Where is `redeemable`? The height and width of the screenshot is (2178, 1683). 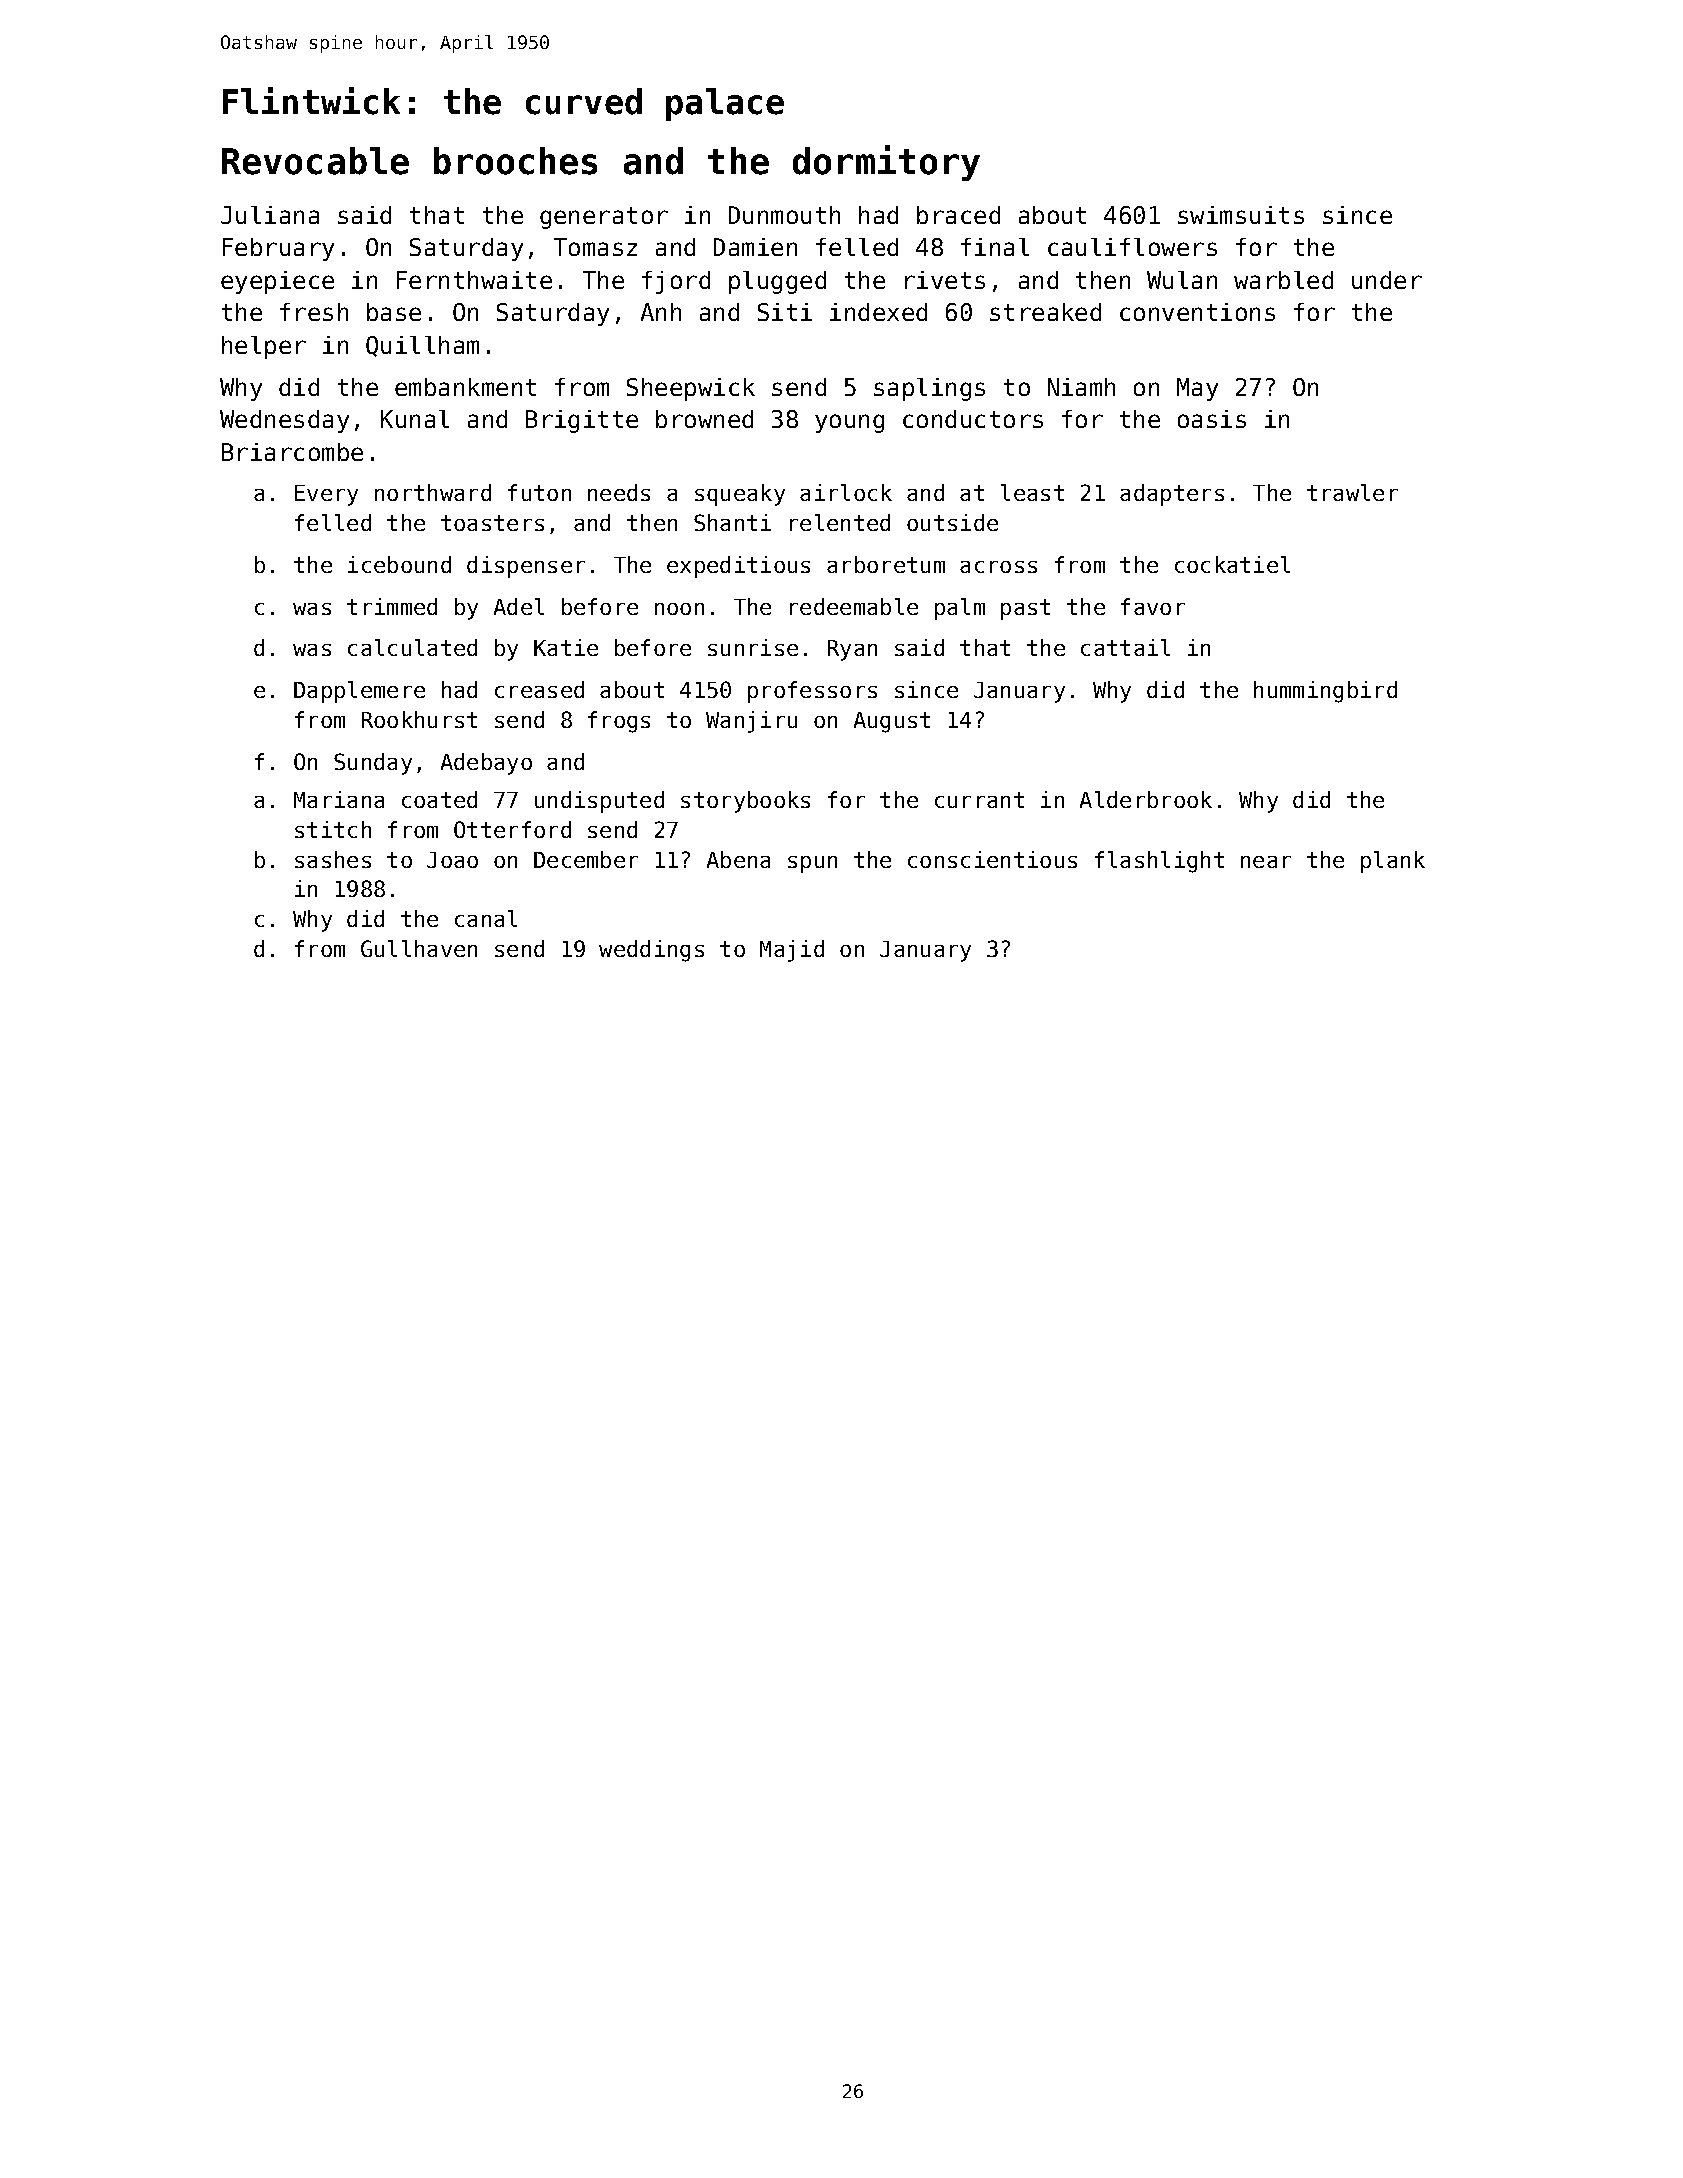
redeemable is located at coordinates (854, 606).
